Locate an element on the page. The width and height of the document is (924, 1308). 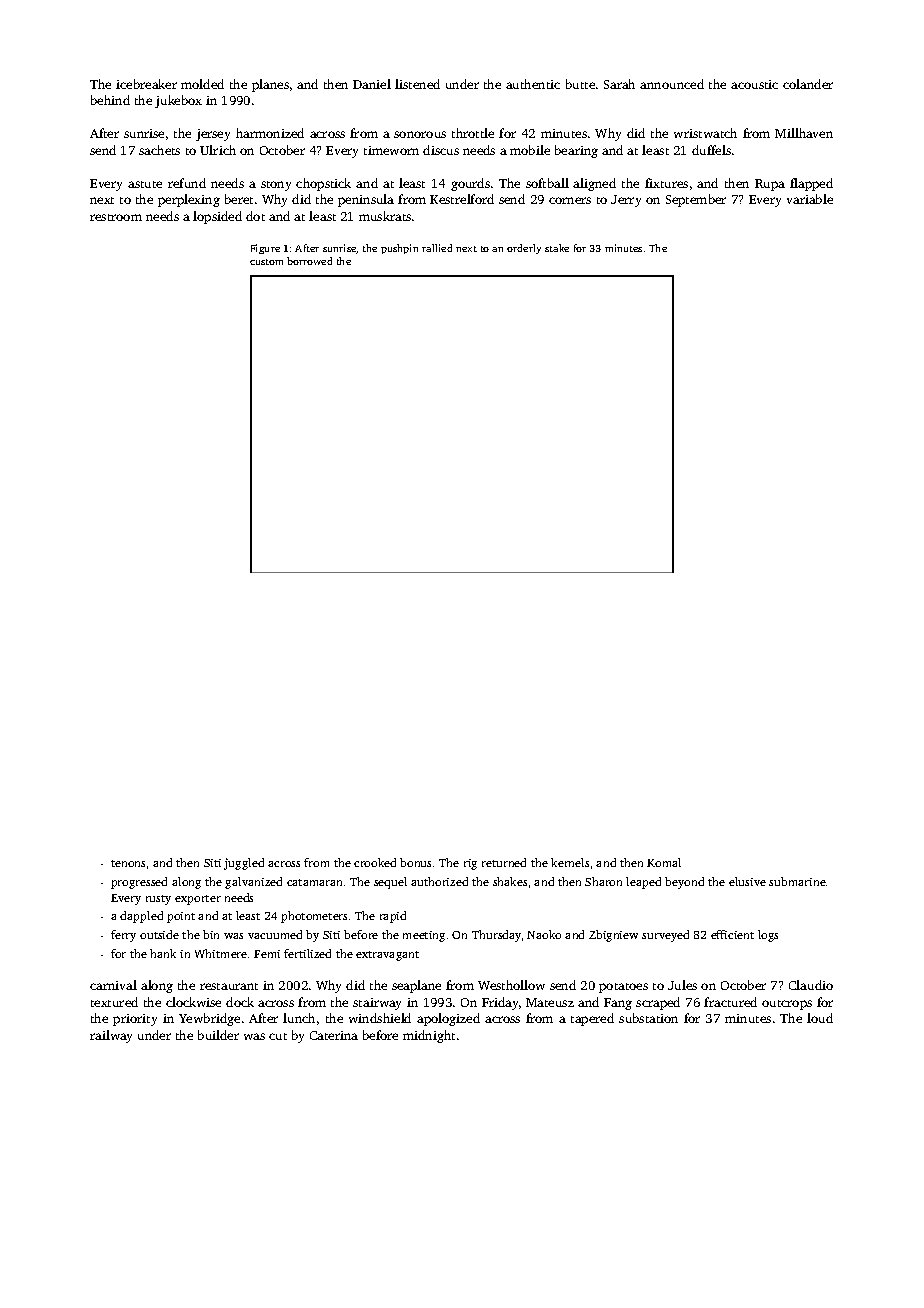
bonus is located at coordinates (415, 862).
